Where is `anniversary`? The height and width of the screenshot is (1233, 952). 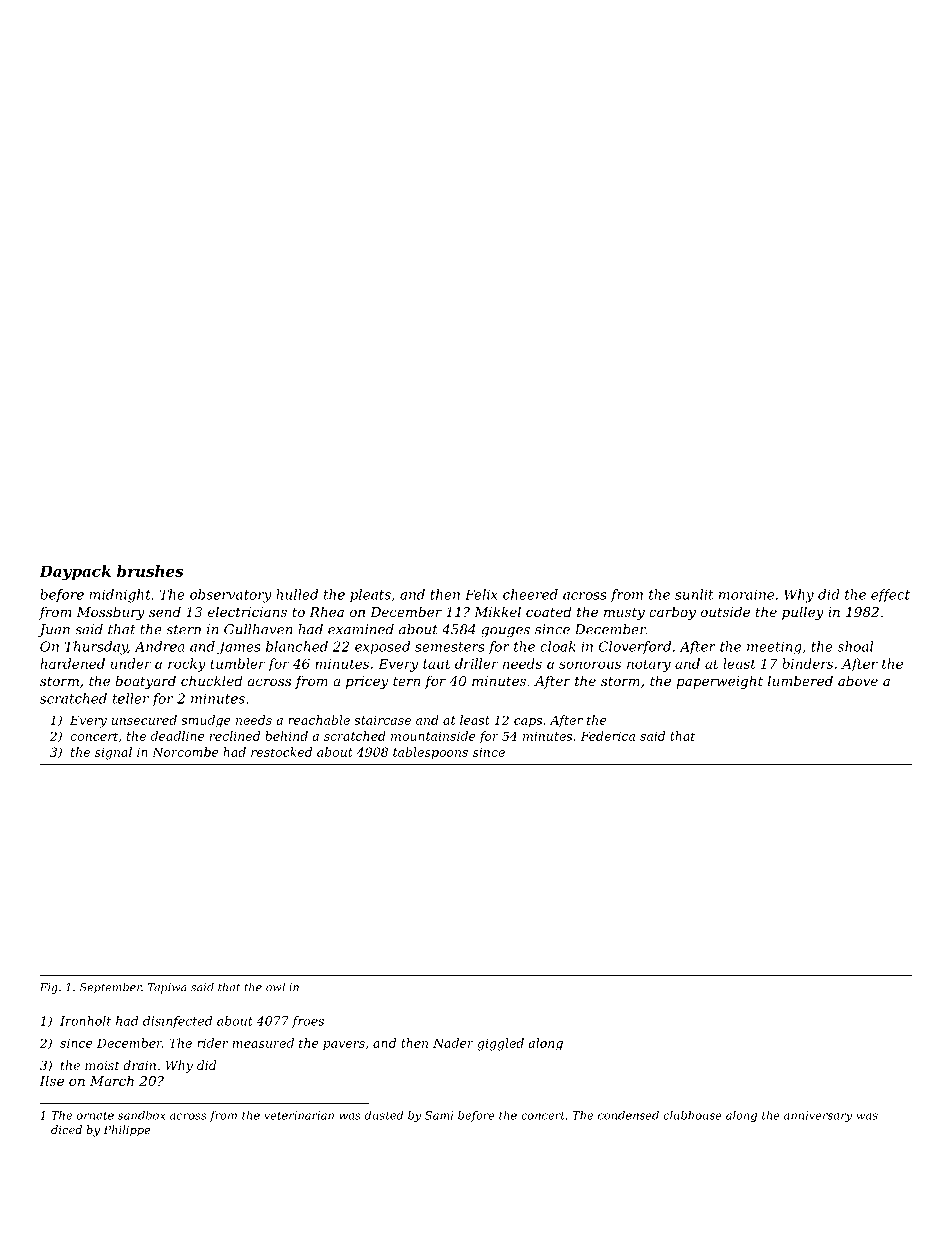 anniversary is located at coordinates (818, 1116).
